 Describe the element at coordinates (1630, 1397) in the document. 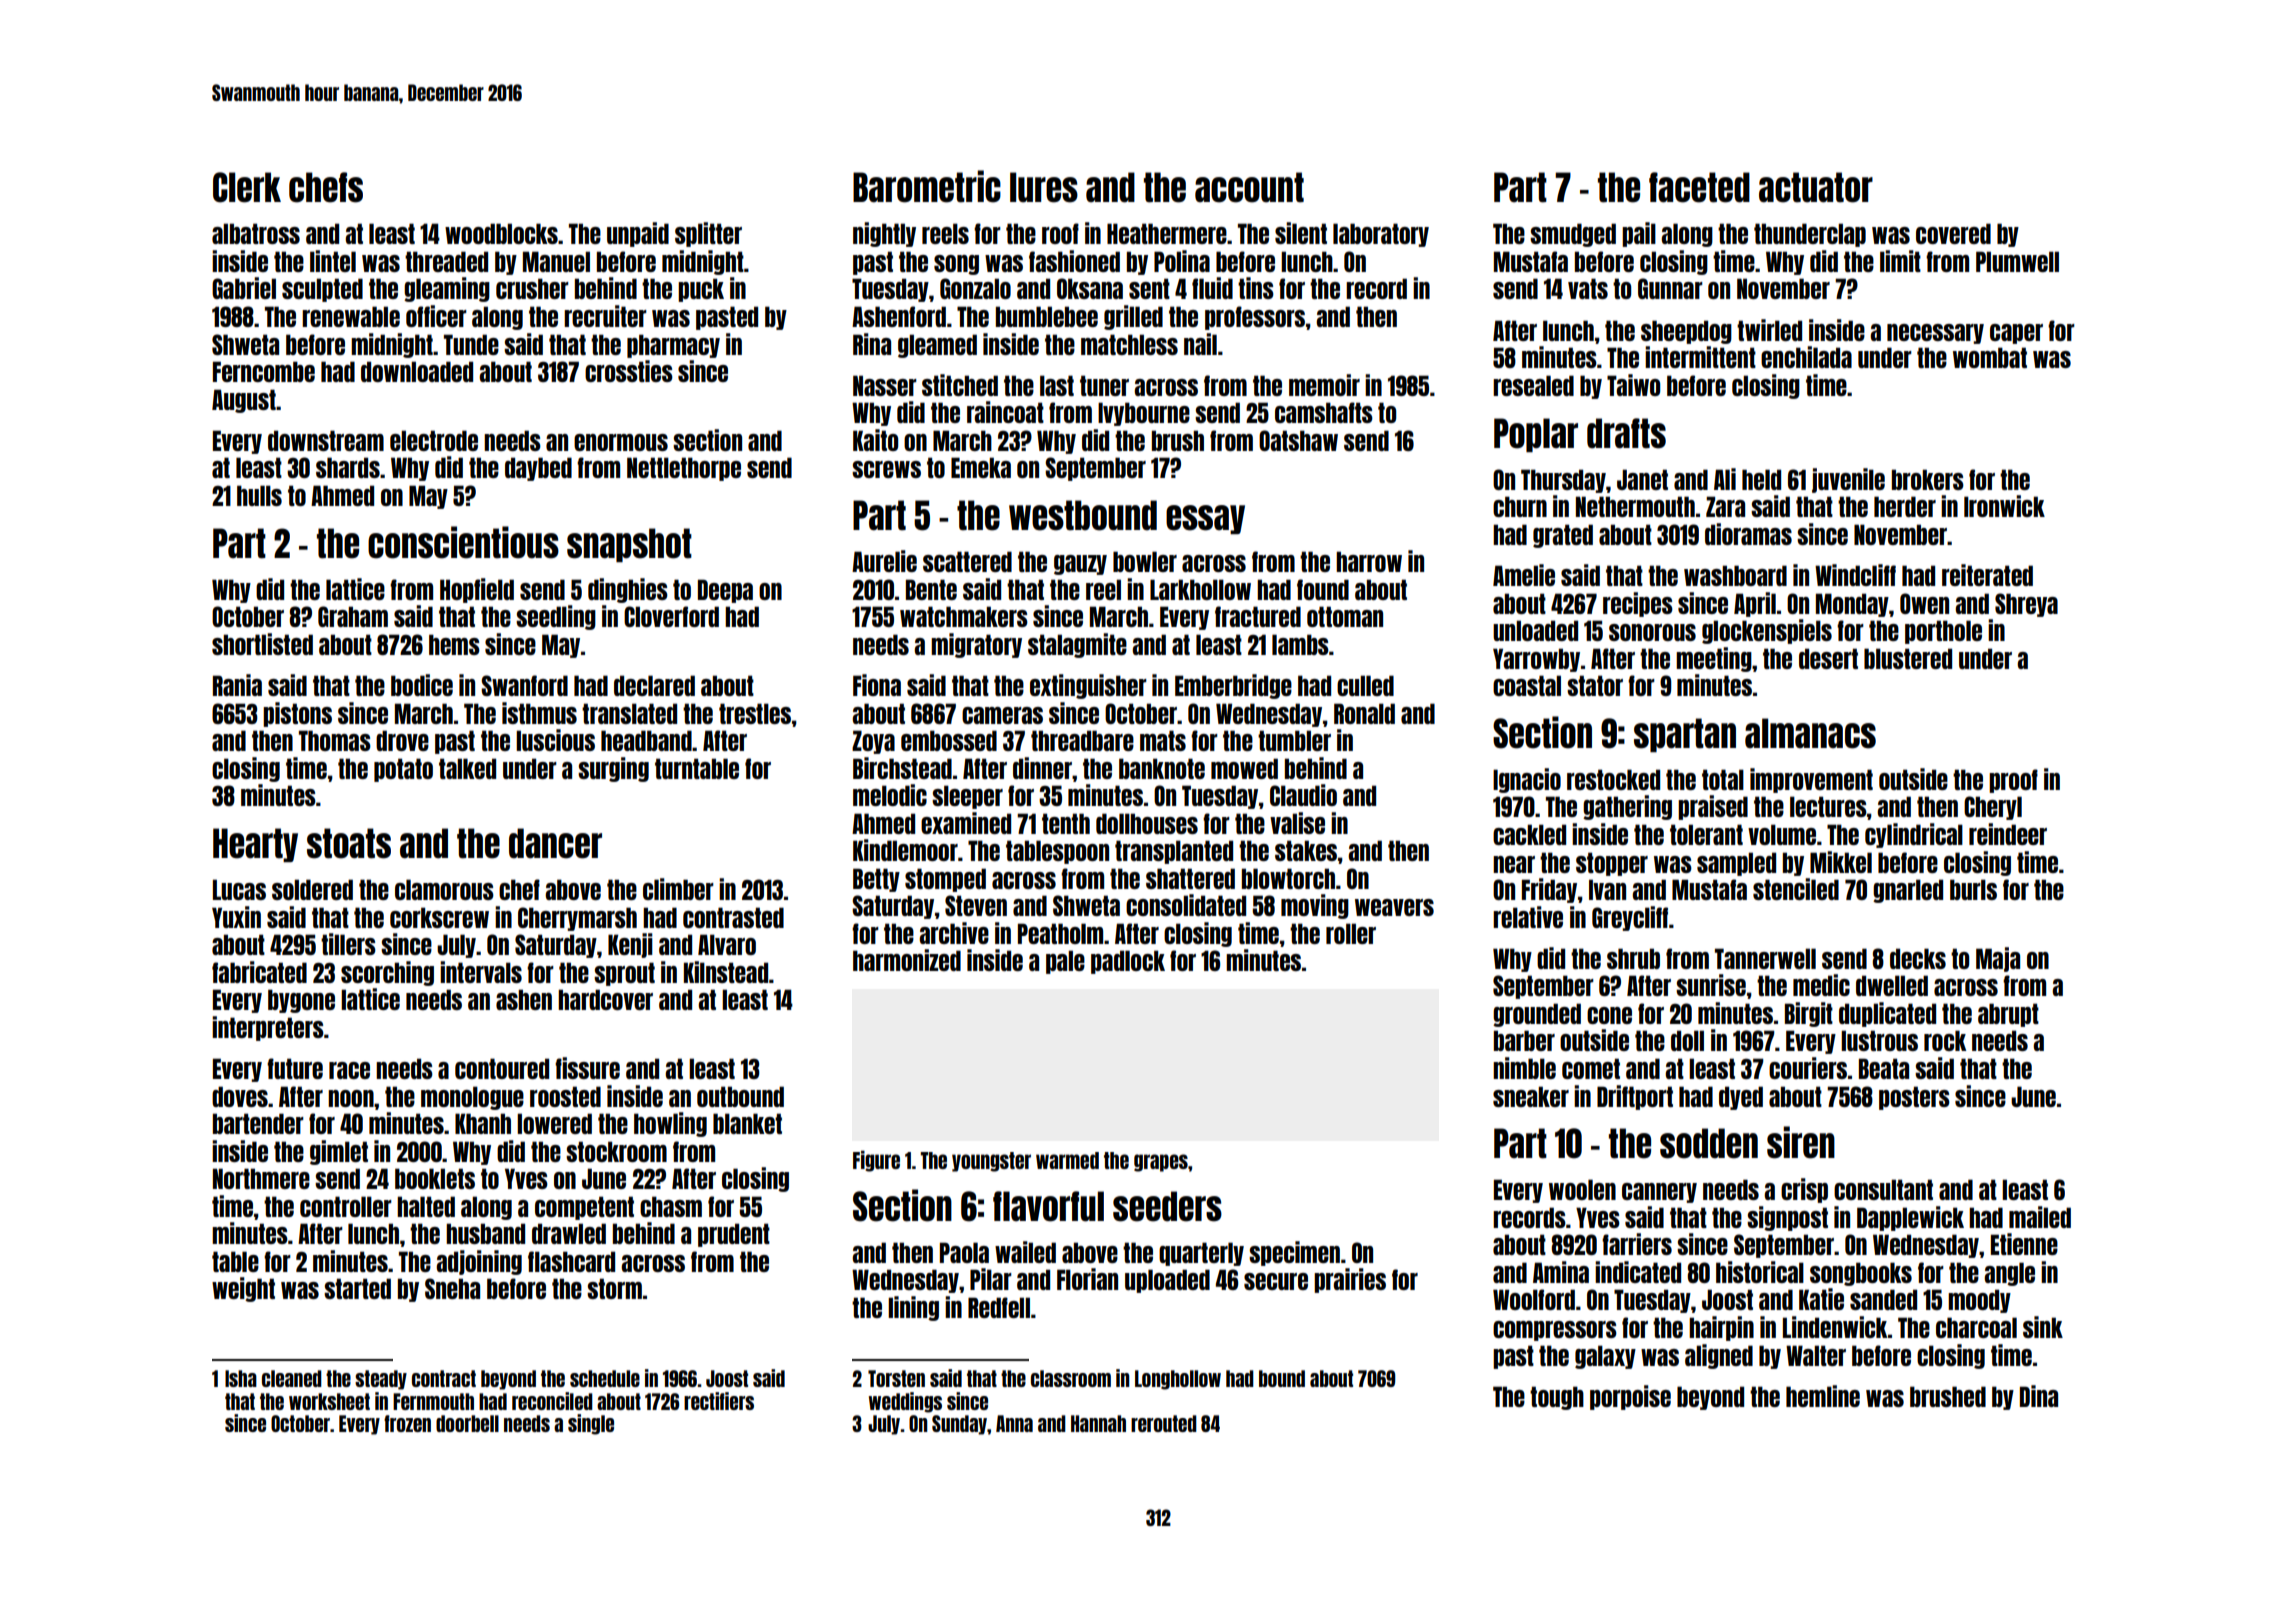

I see `porpoise` at that location.
